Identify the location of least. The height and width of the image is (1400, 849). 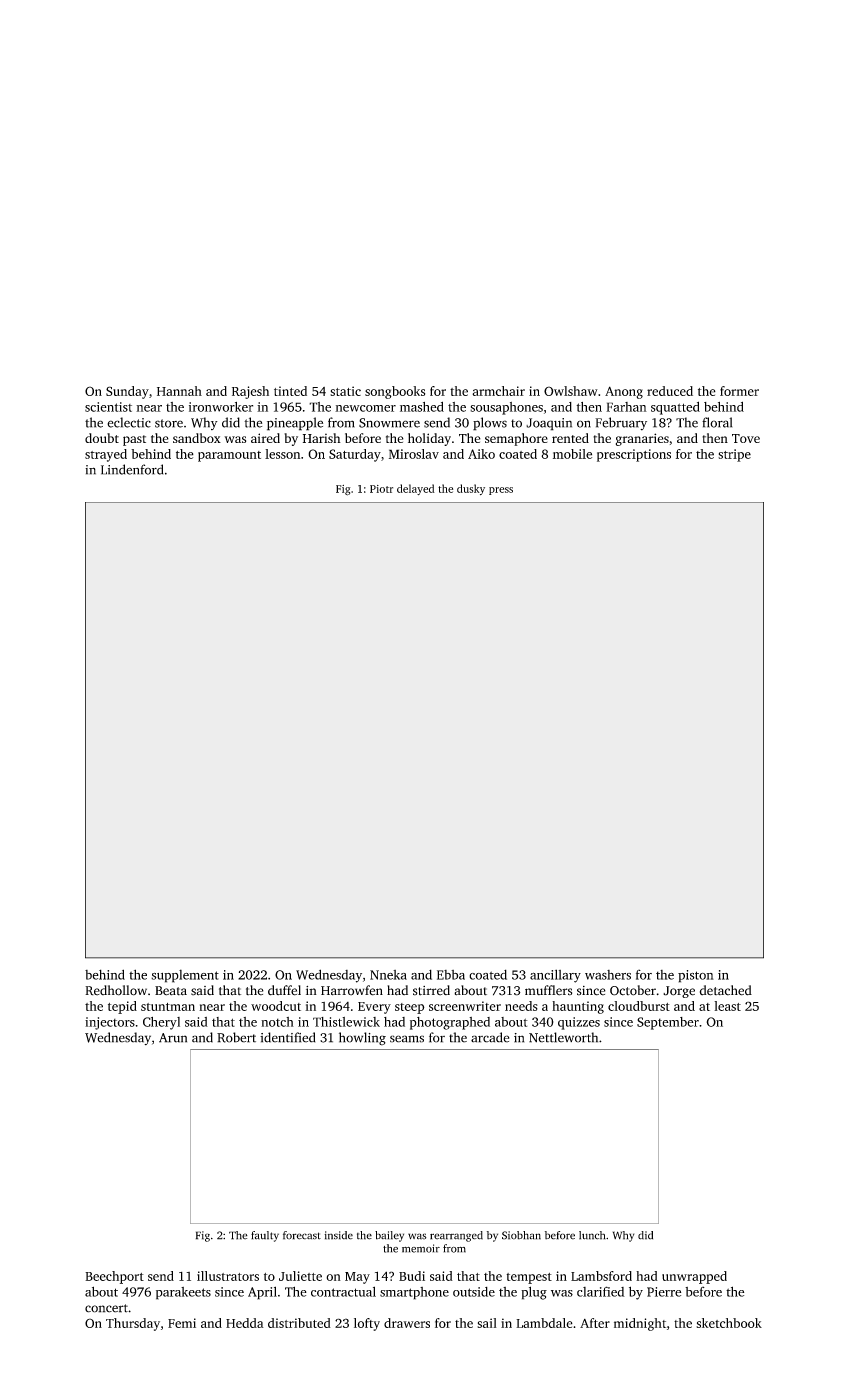
(727, 1006).
